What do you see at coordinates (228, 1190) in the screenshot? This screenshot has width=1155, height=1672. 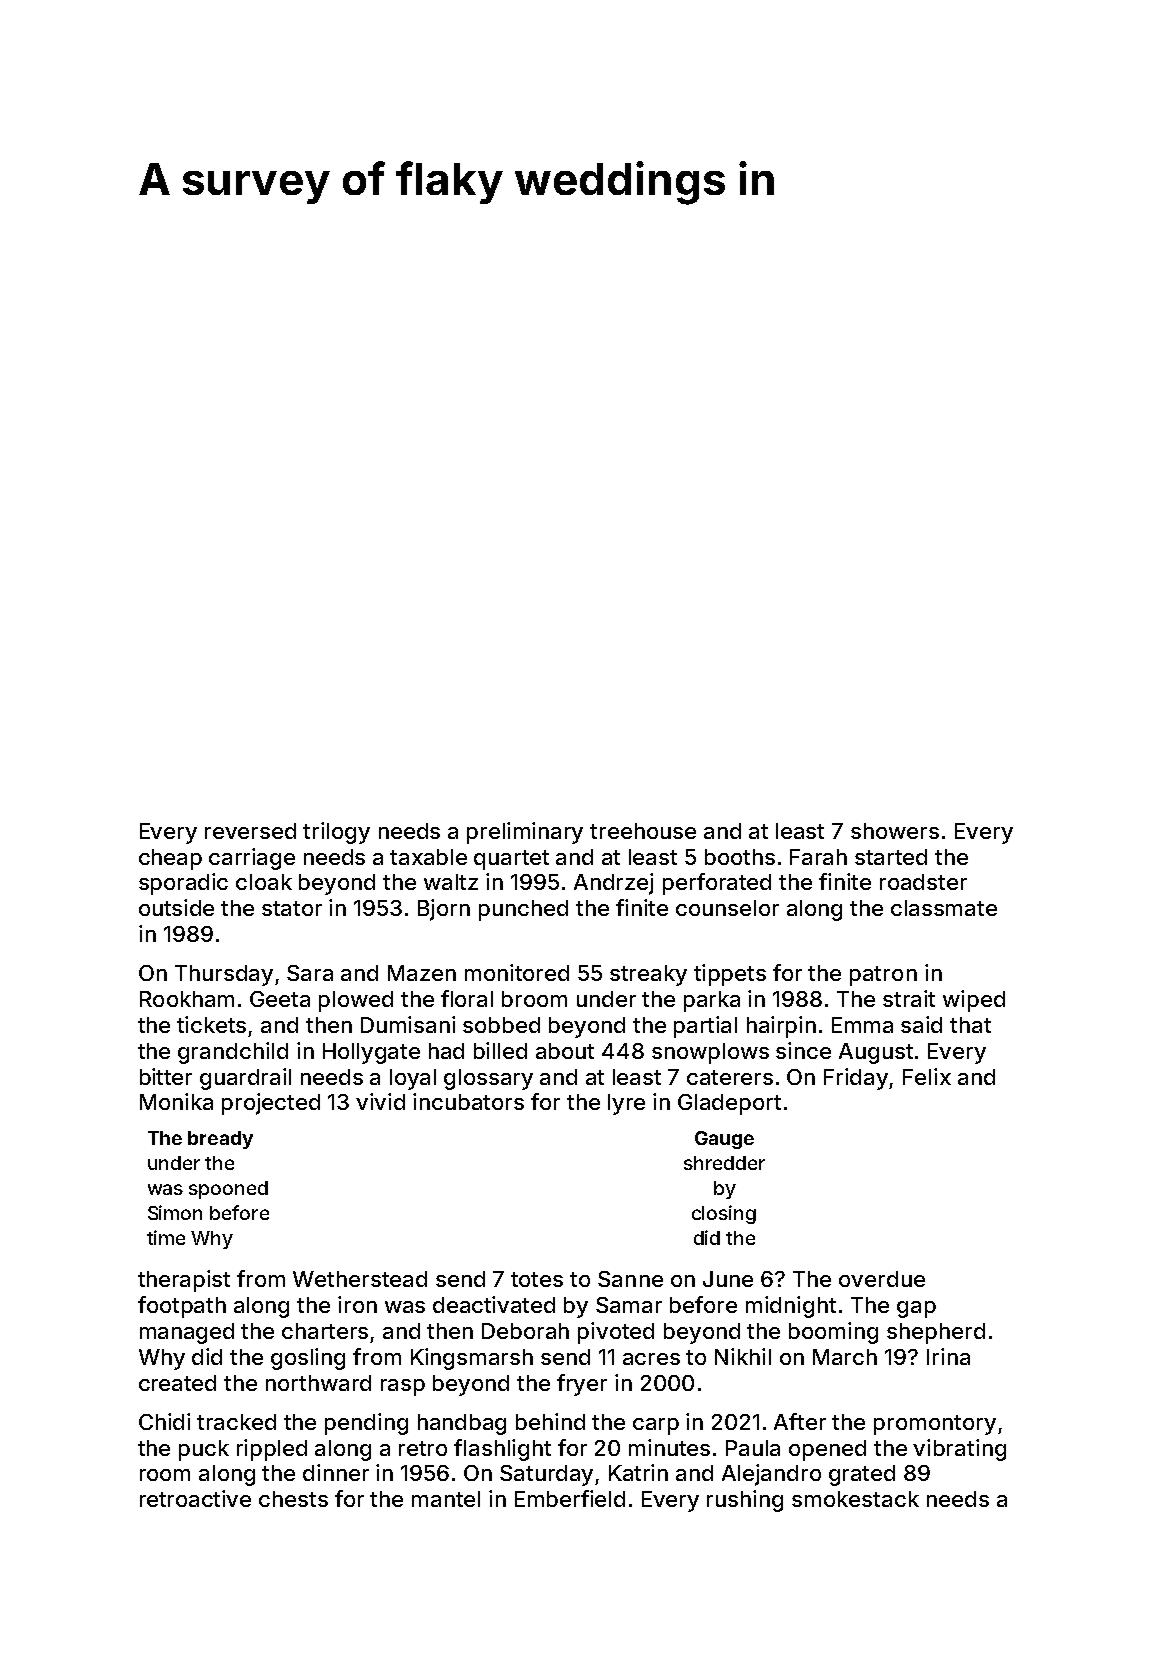 I see `spooned` at bounding box center [228, 1190].
